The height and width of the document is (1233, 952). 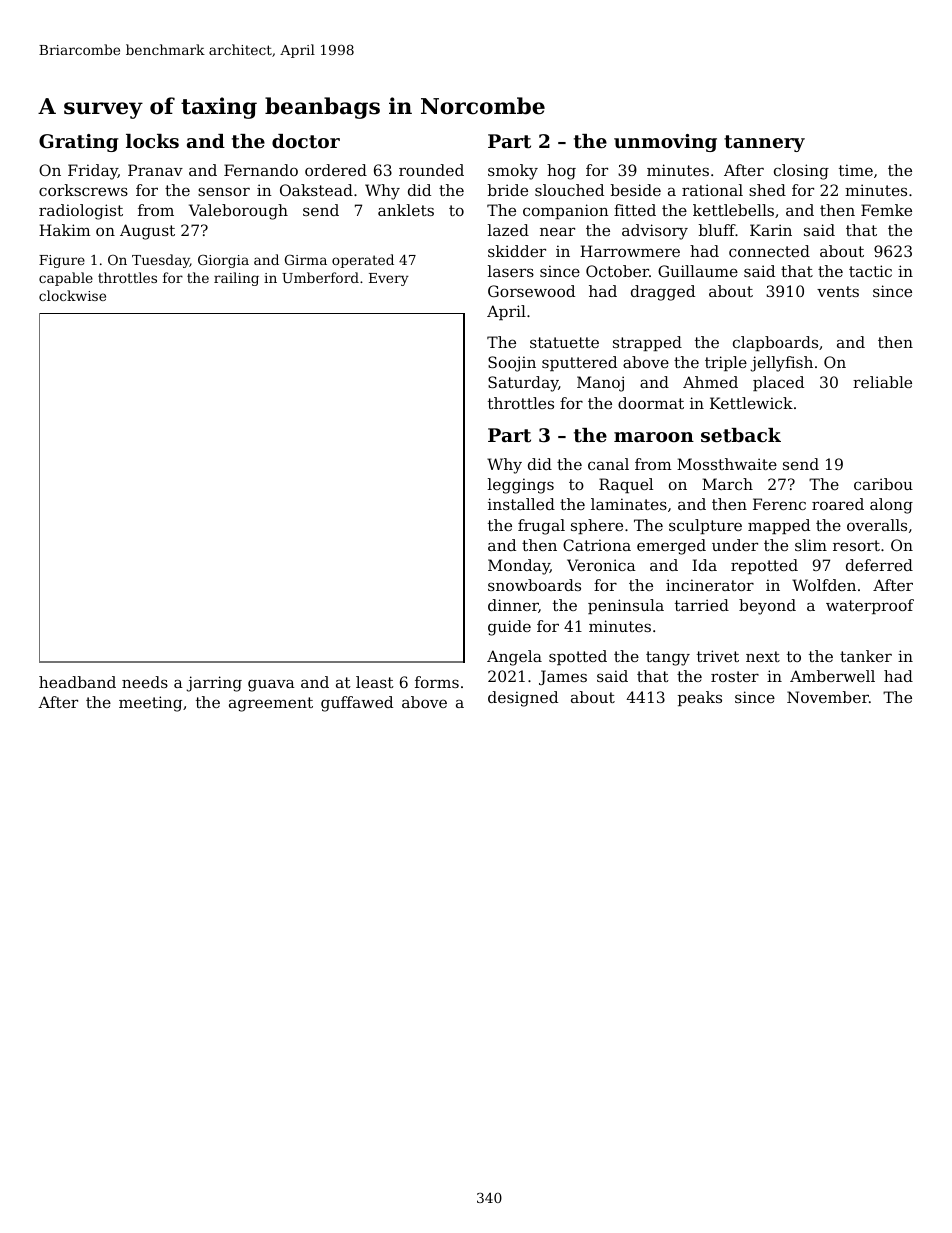 I want to click on Grating, so click(x=79, y=143).
